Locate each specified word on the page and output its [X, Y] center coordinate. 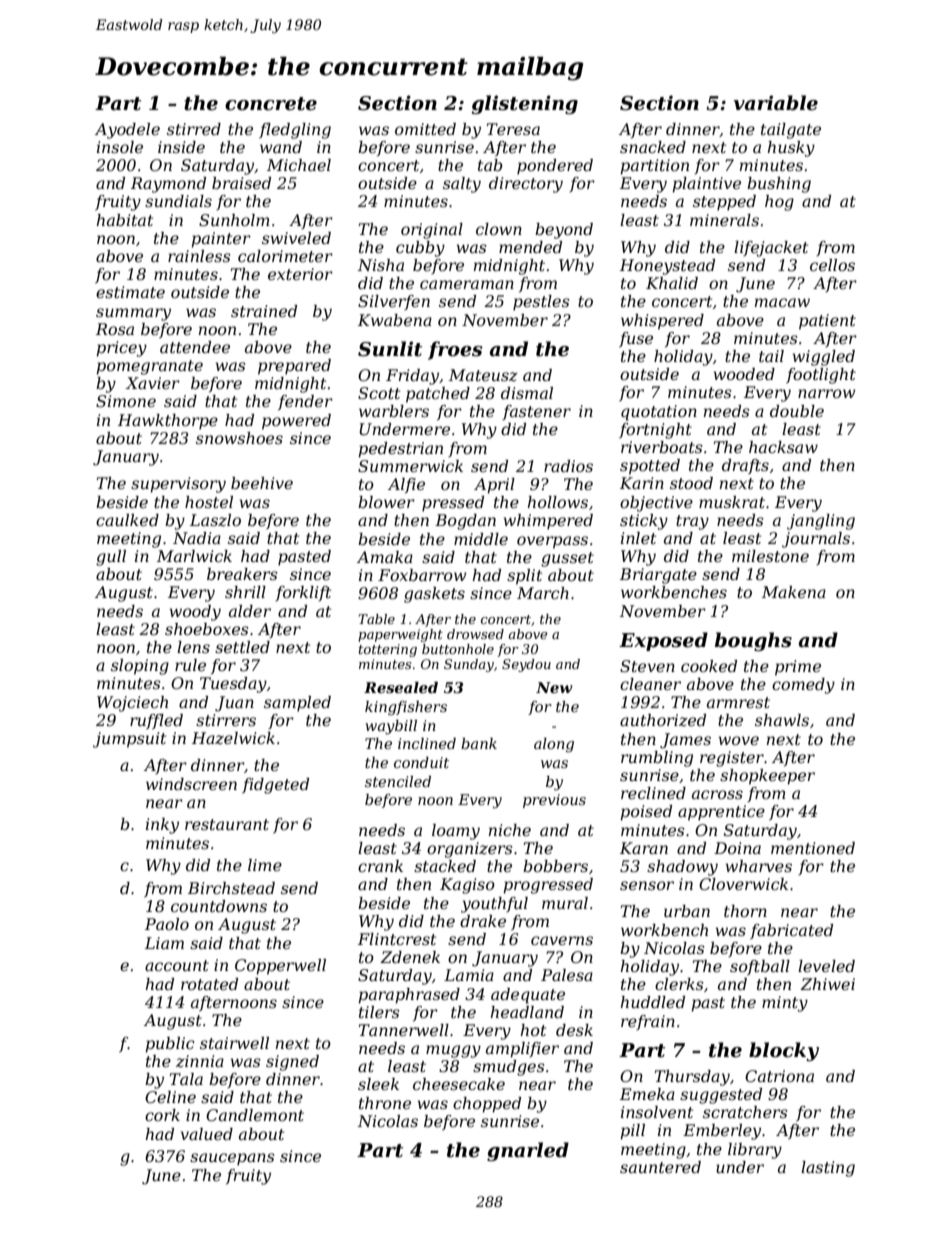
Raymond [168, 185]
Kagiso [467, 886]
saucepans [232, 1159]
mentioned [813, 848]
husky [791, 149]
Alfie [406, 485]
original [432, 231]
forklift [303, 593]
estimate [130, 292]
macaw [782, 302]
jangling [821, 522]
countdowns [219, 906]
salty [462, 185]
